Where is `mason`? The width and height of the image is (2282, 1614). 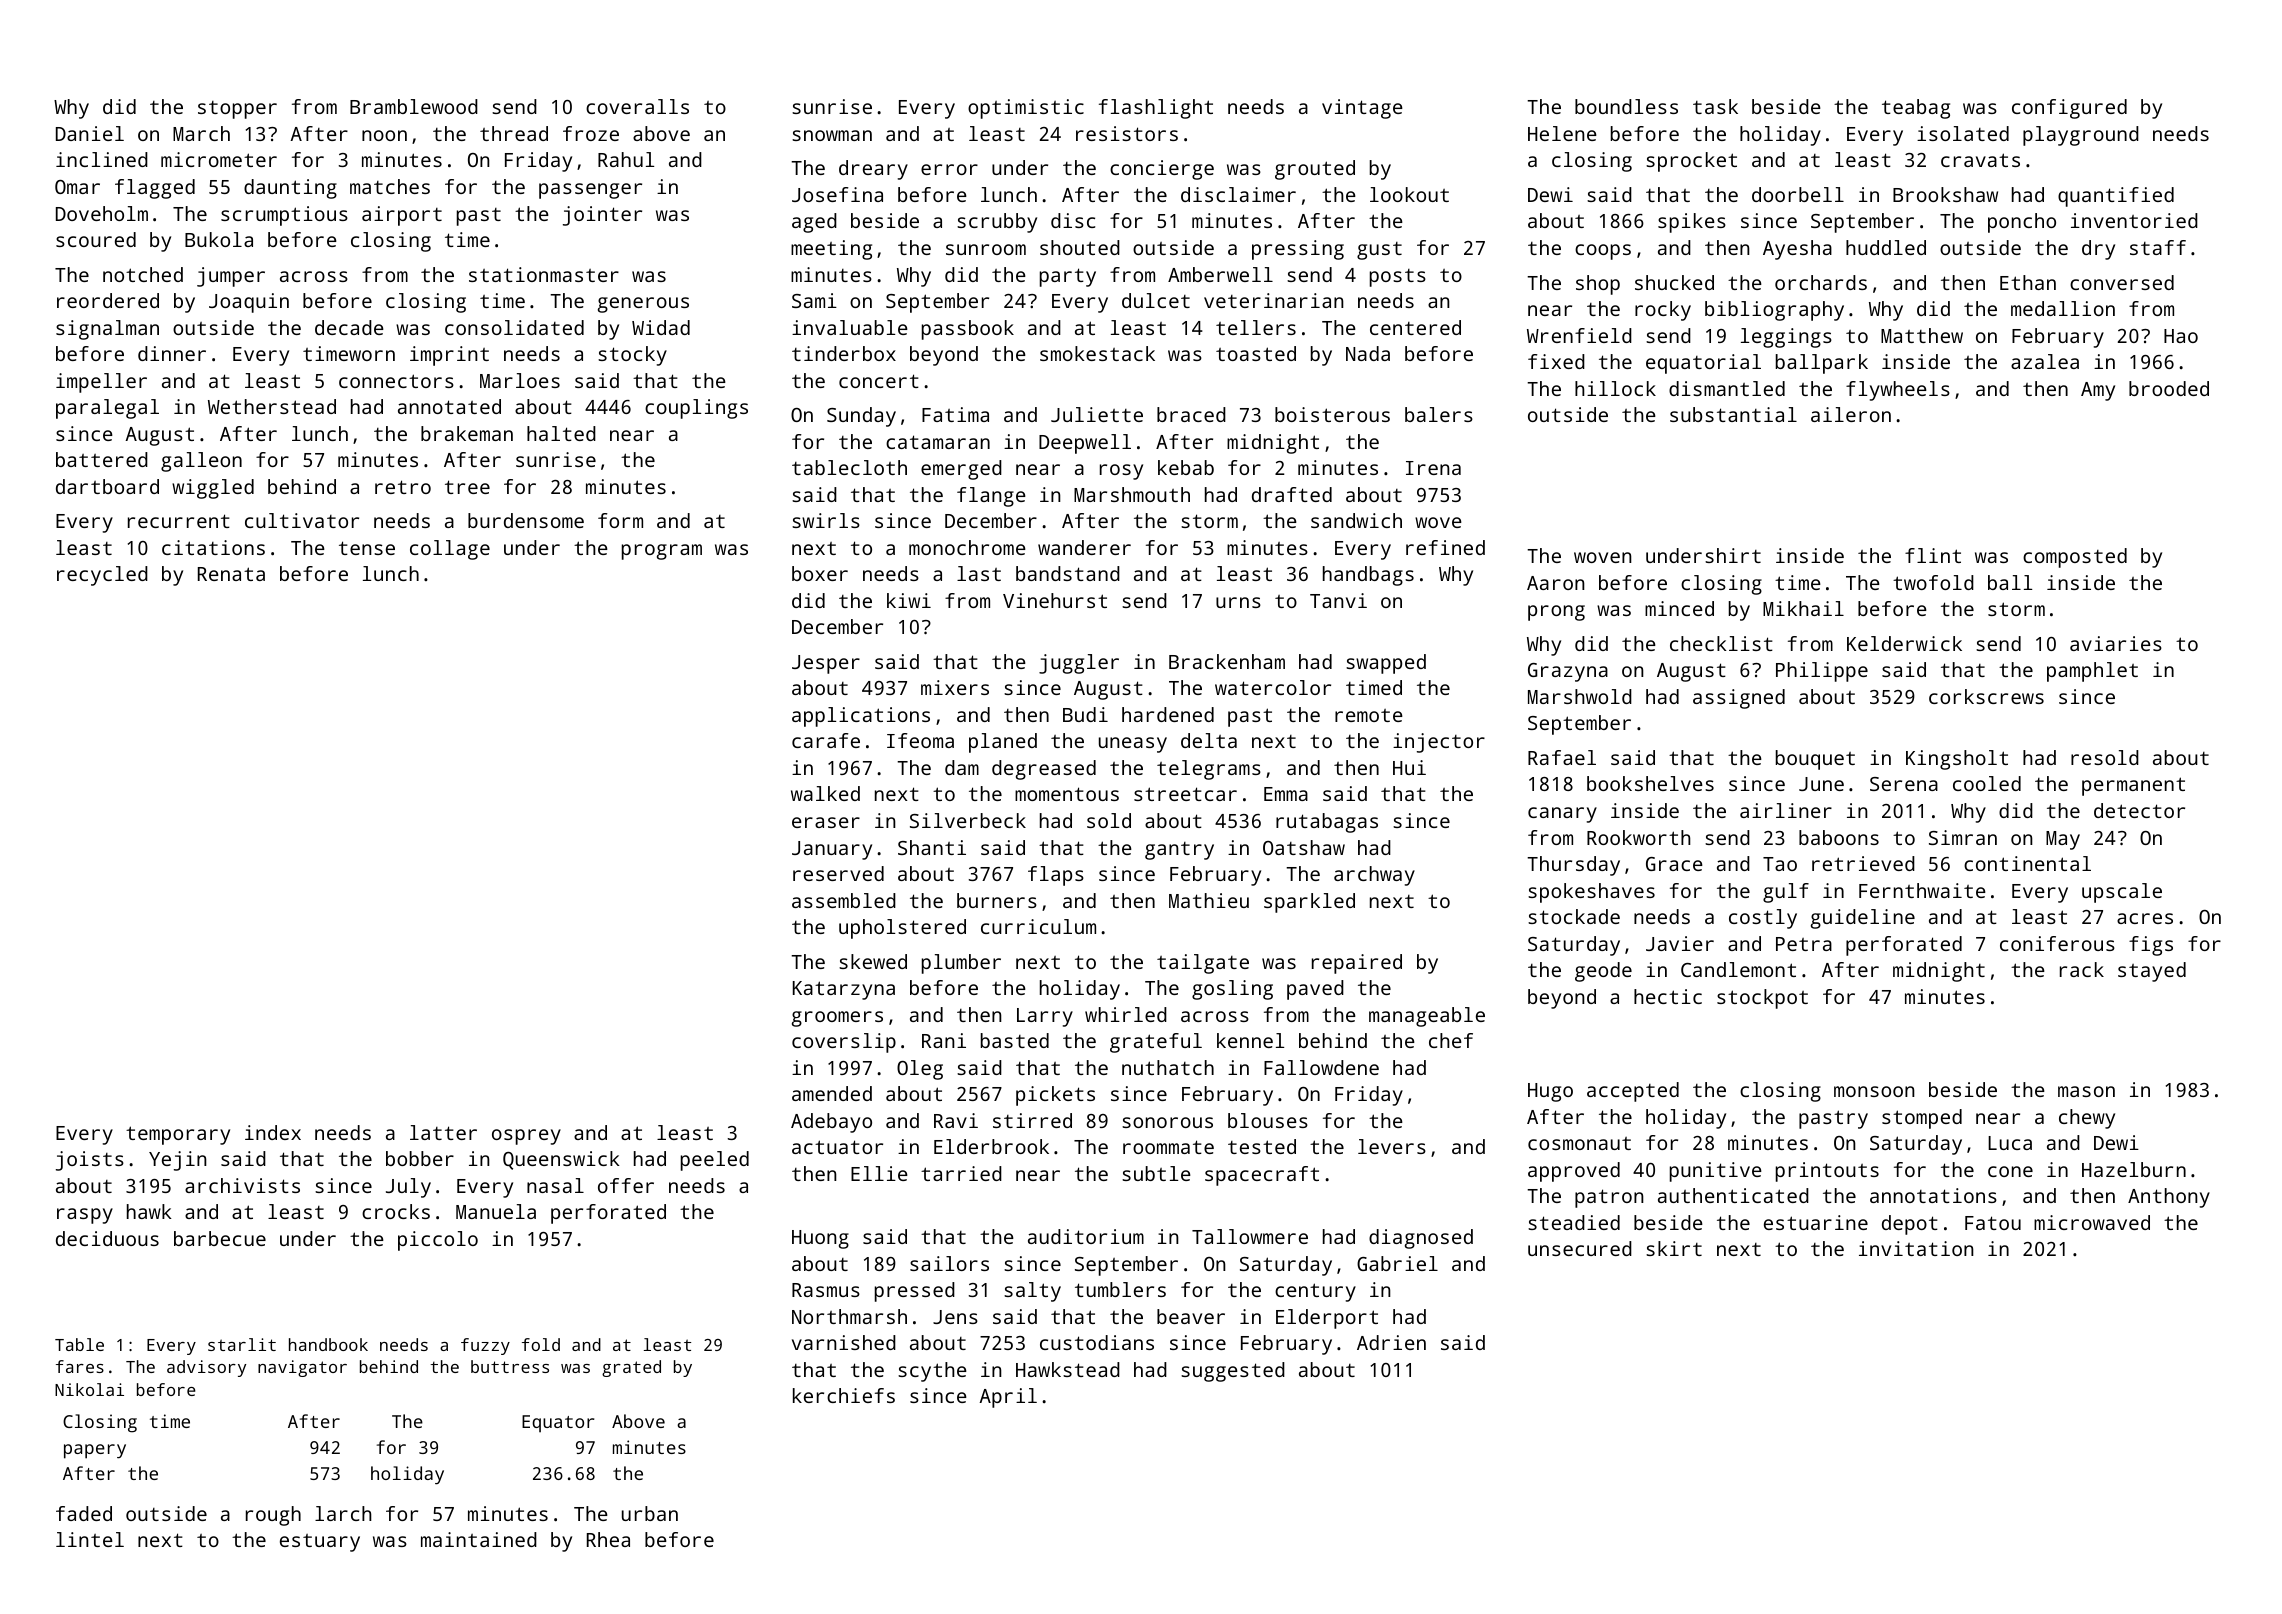 mason is located at coordinates (2086, 1091).
